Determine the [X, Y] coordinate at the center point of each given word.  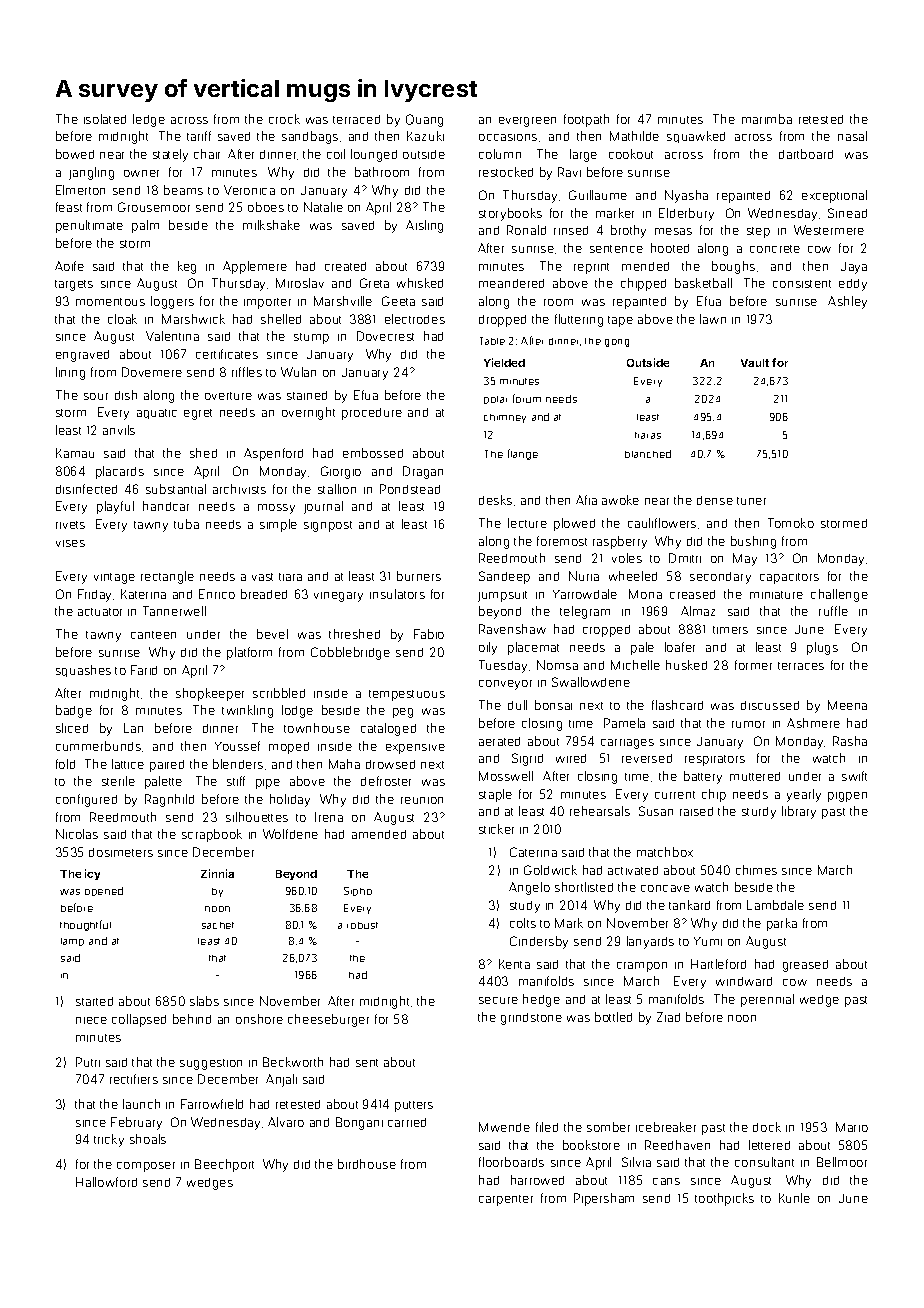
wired [571, 758]
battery [703, 777]
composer [146, 1167]
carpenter [506, 1200]
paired [167, 766]
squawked [696, 137]
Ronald [526, 230]
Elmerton [80, 190]
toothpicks [724, 1199]
